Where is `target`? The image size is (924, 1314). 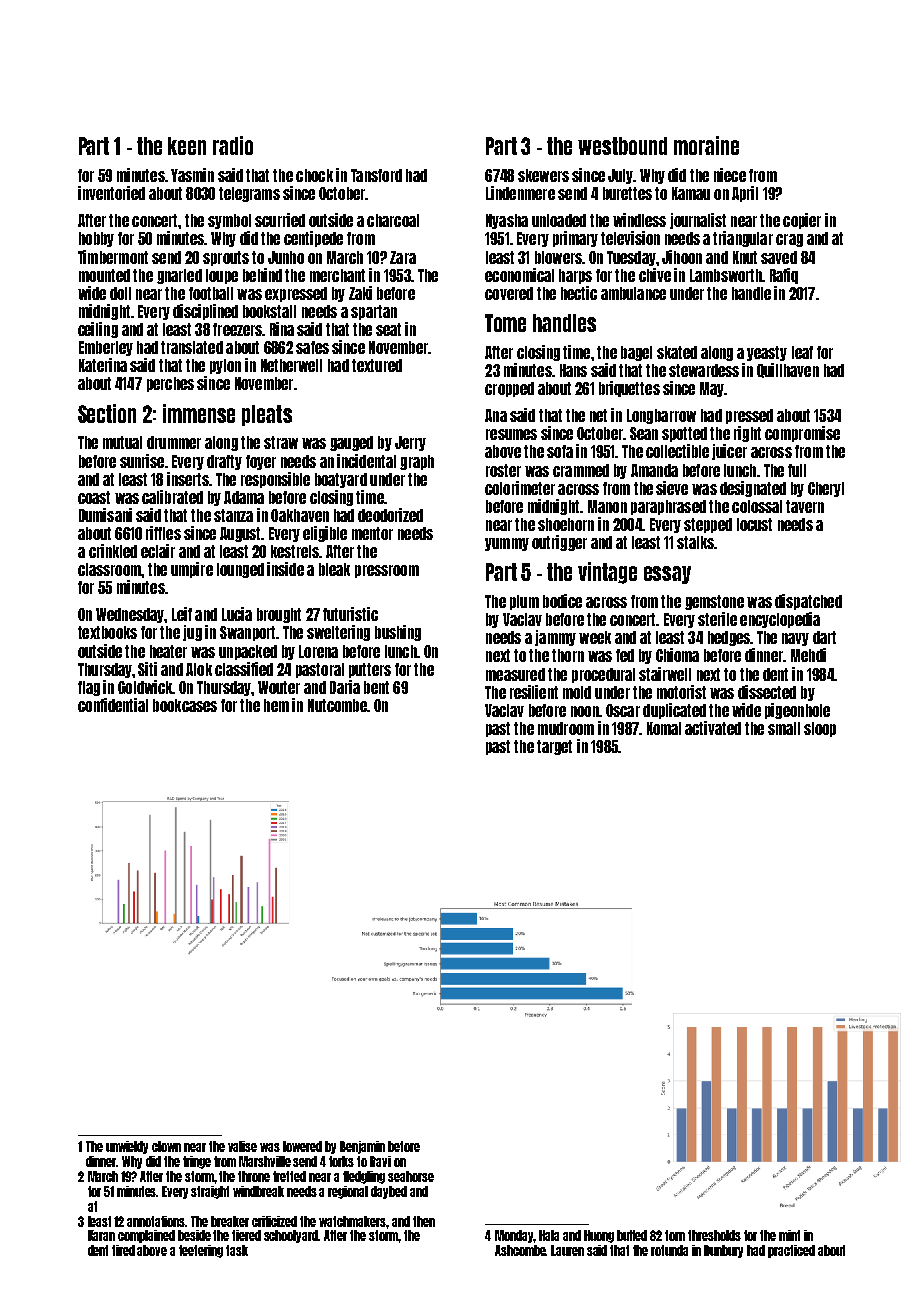 target is located at coordinates (554, 747).
